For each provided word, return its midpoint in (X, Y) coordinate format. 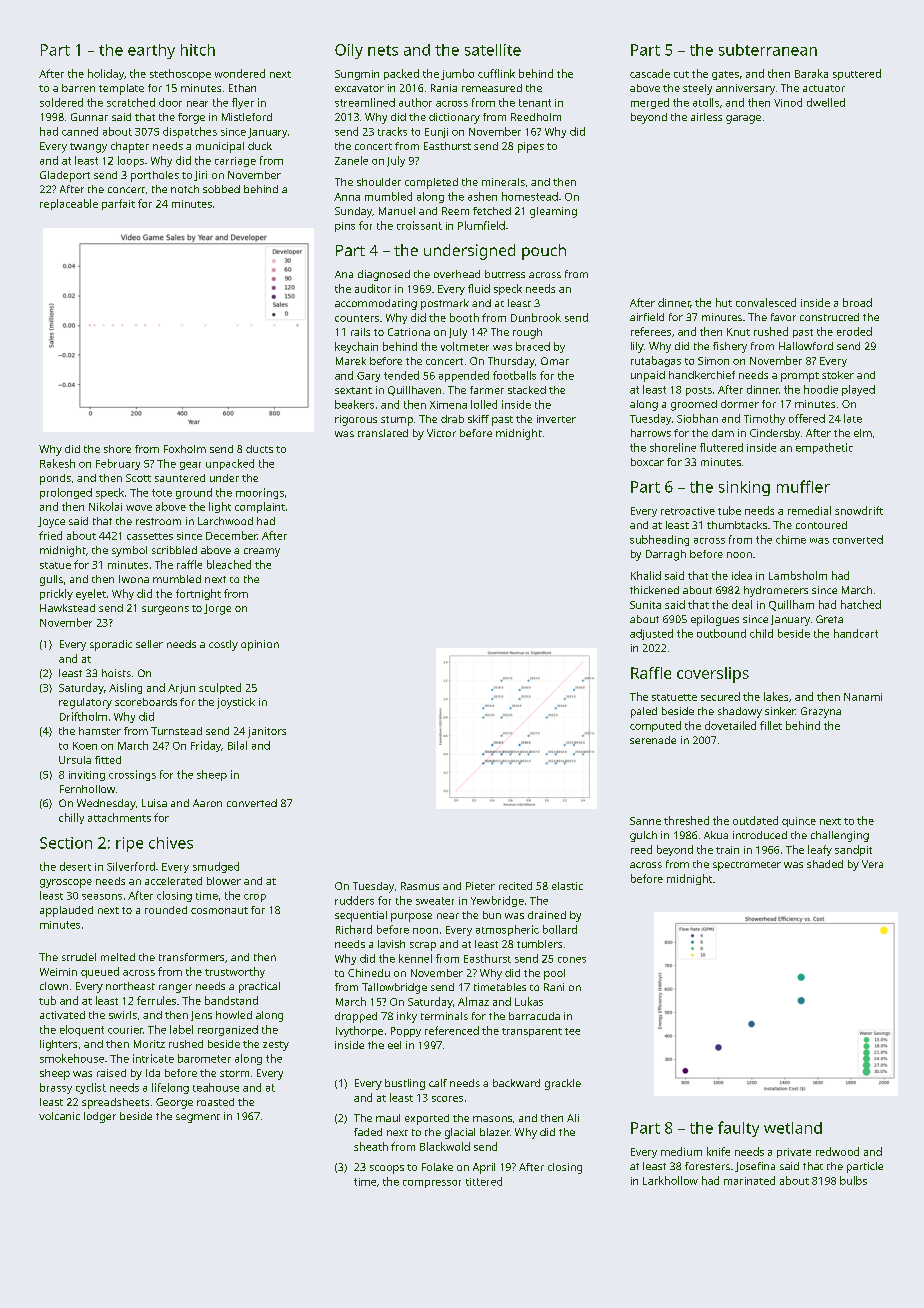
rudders (354, 900)
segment (198, 1118)
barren (78, 88)
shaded (825, 864)
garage (743, 119)
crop (255, 898)
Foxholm (185, 449)
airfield (647, 317)
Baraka (811, 73)
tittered (484, 1181)
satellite (493, 50)
